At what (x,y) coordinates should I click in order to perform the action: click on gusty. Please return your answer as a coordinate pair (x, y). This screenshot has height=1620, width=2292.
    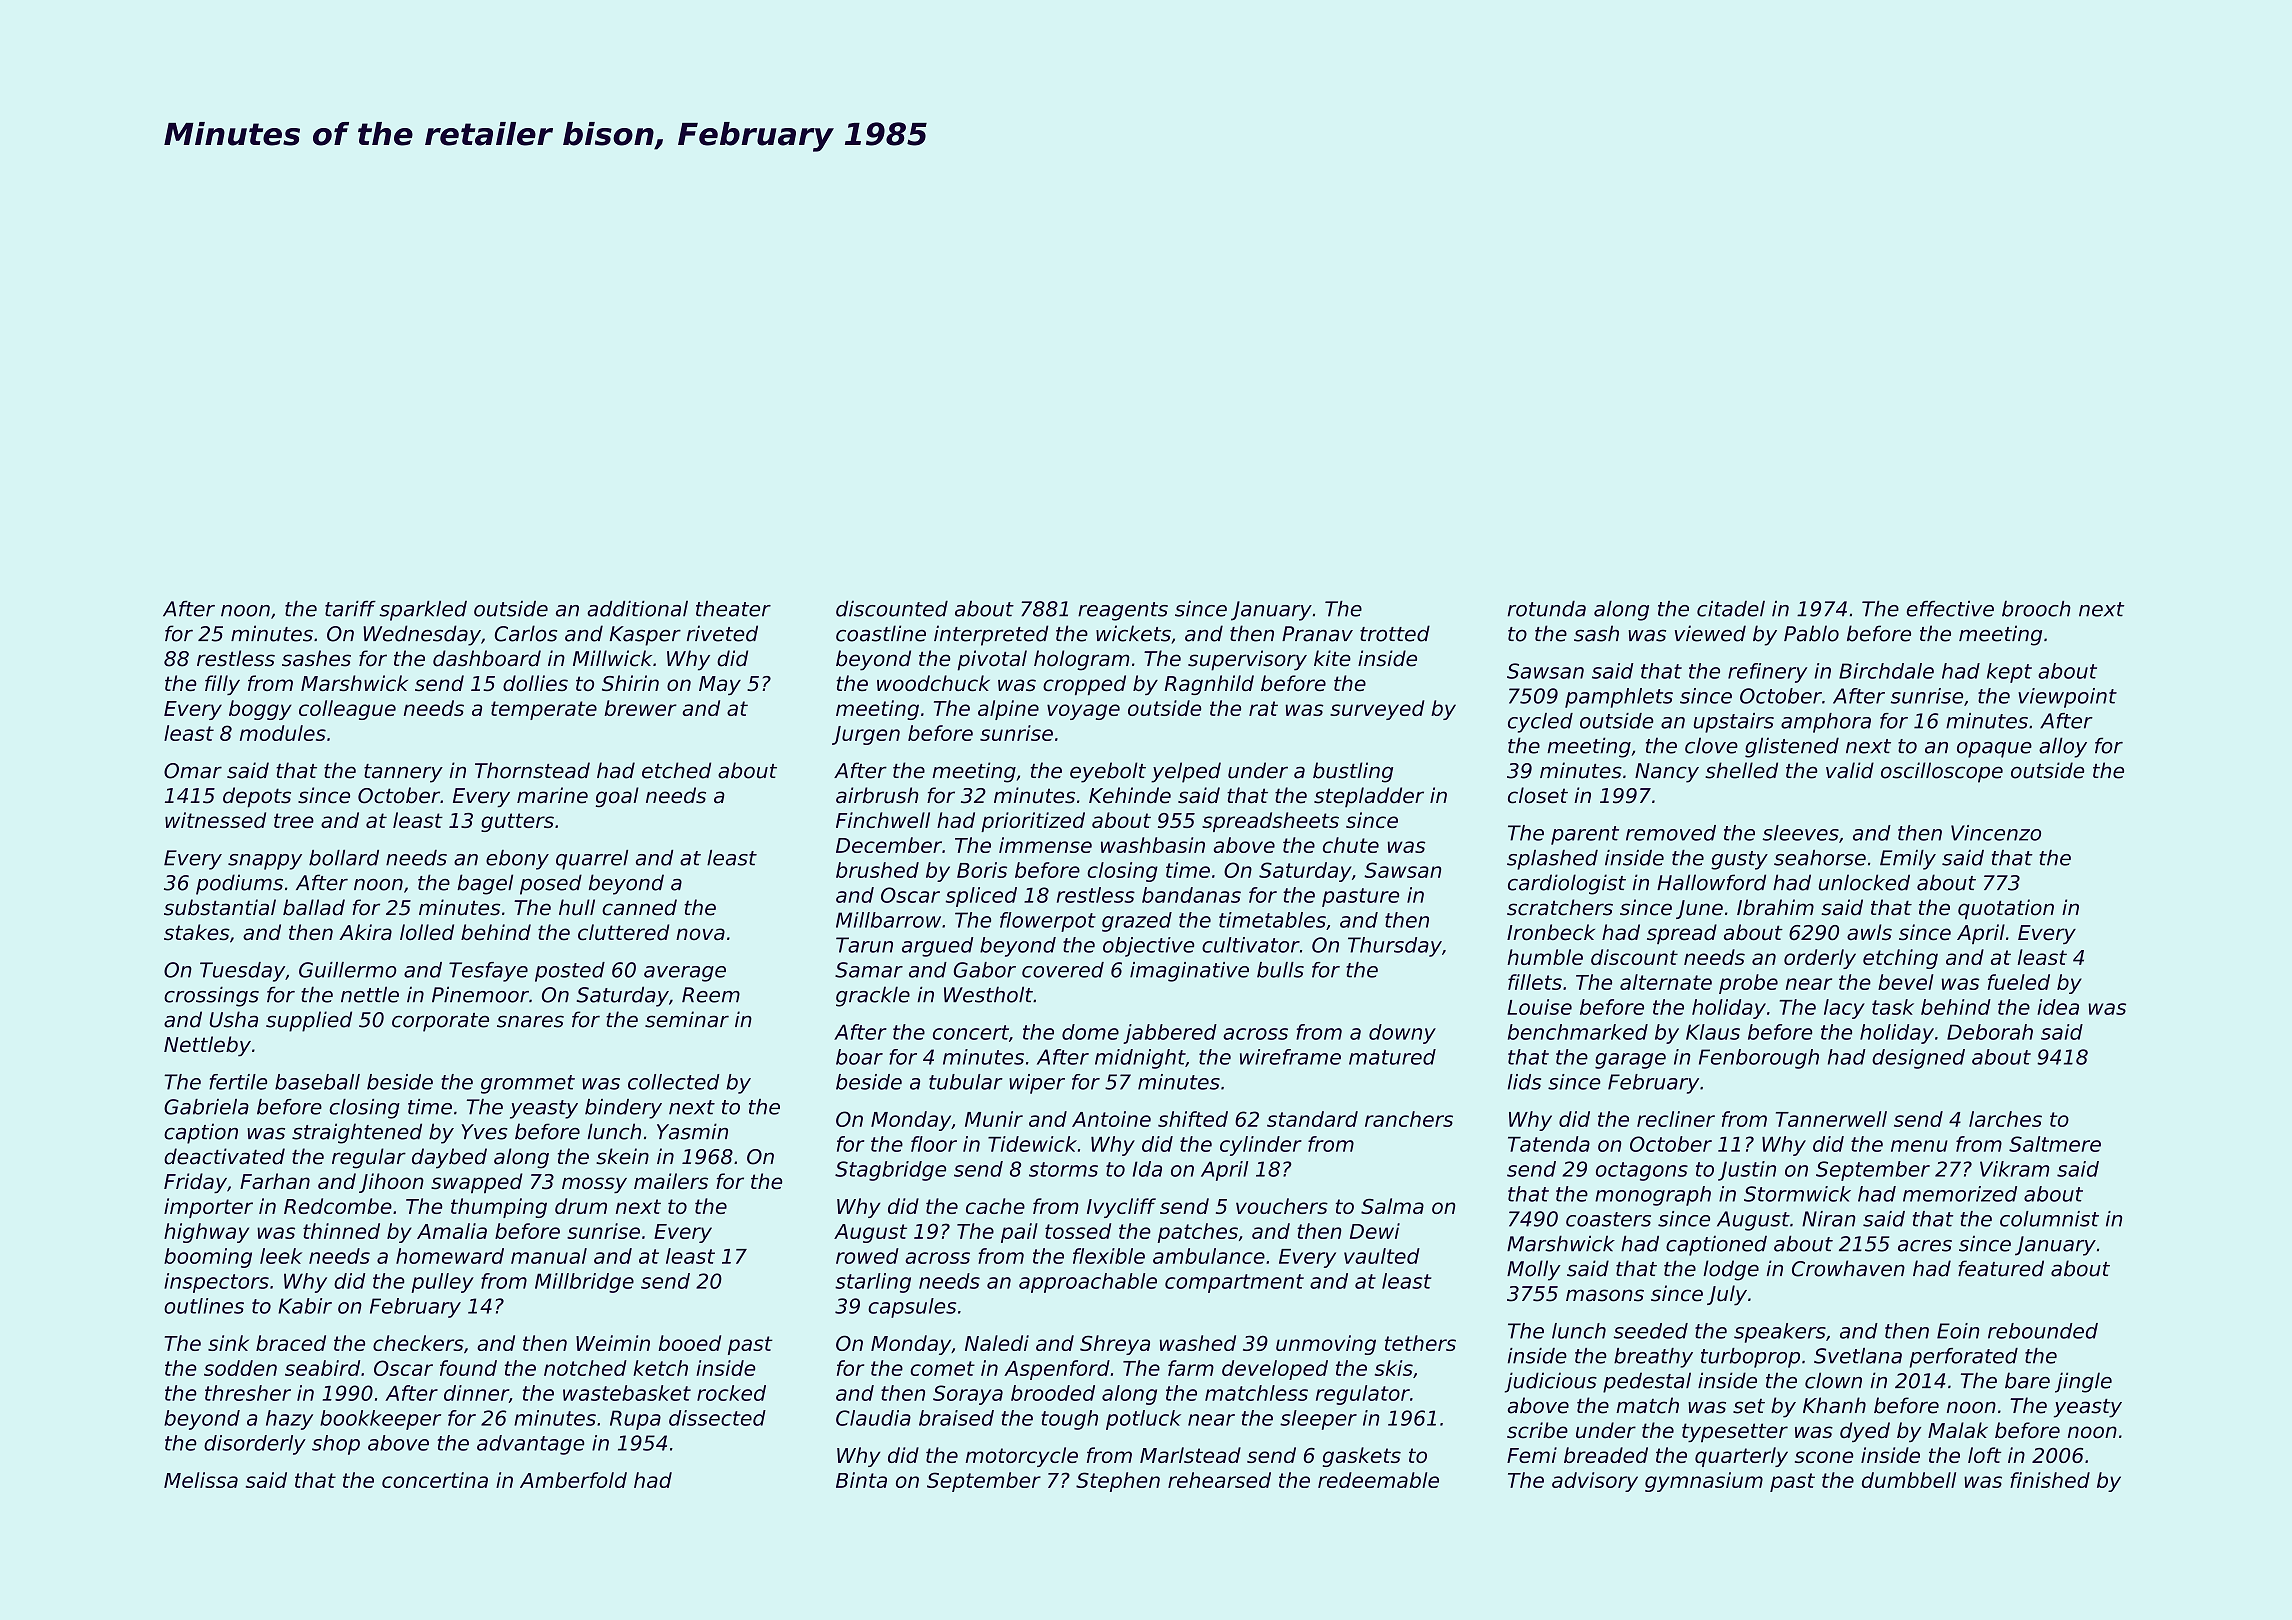
    Looking at the image, I should click on (1739, 860).
